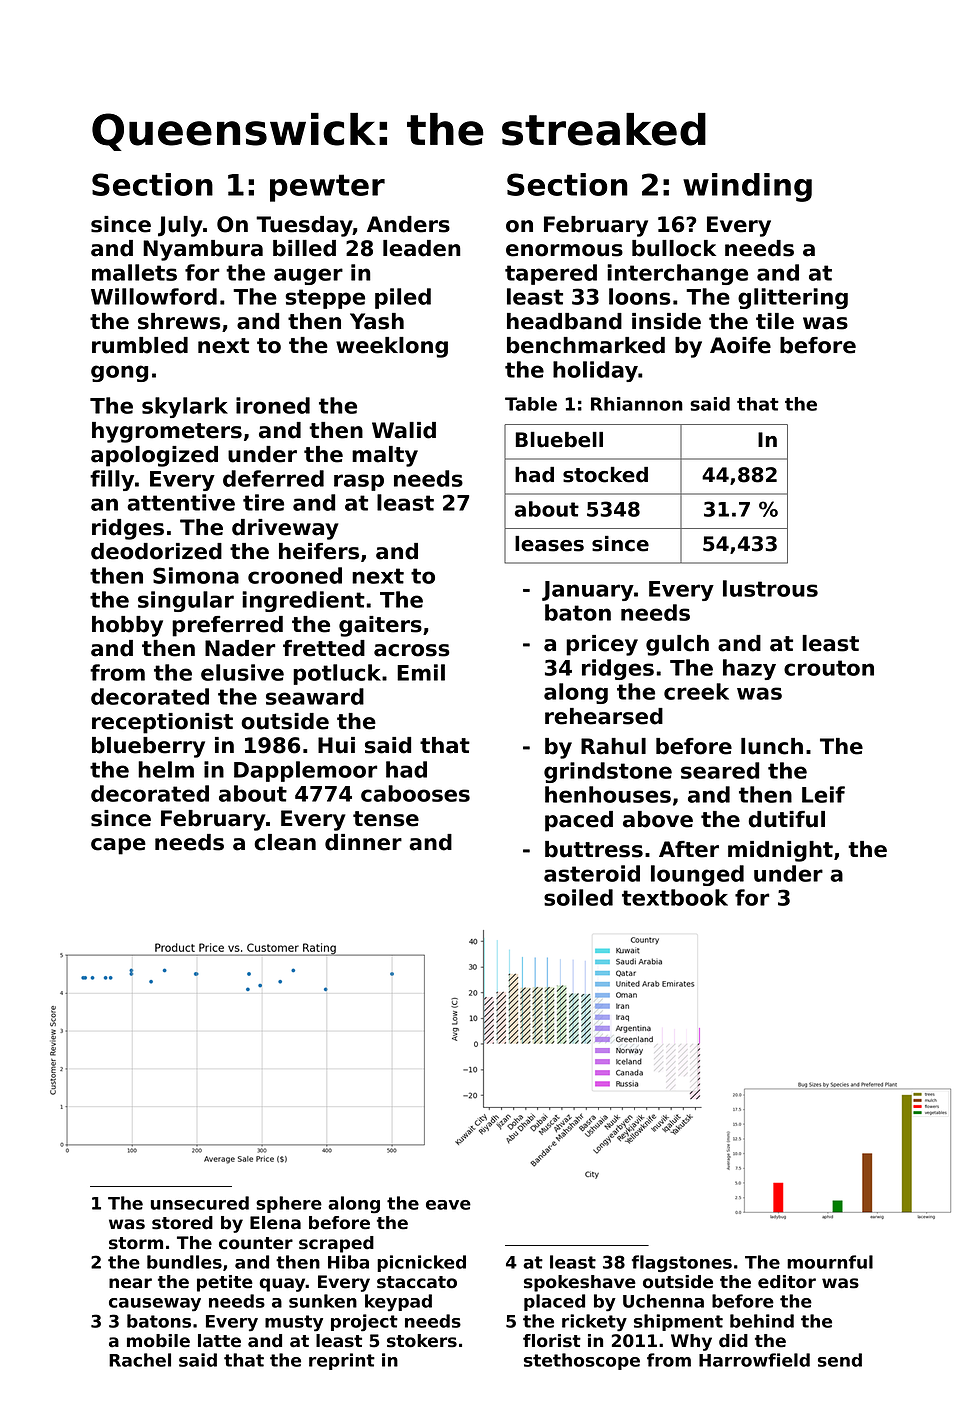 The height and width of the screenshot is (1417, 979). I want to click on near, so click(130, 1283).
